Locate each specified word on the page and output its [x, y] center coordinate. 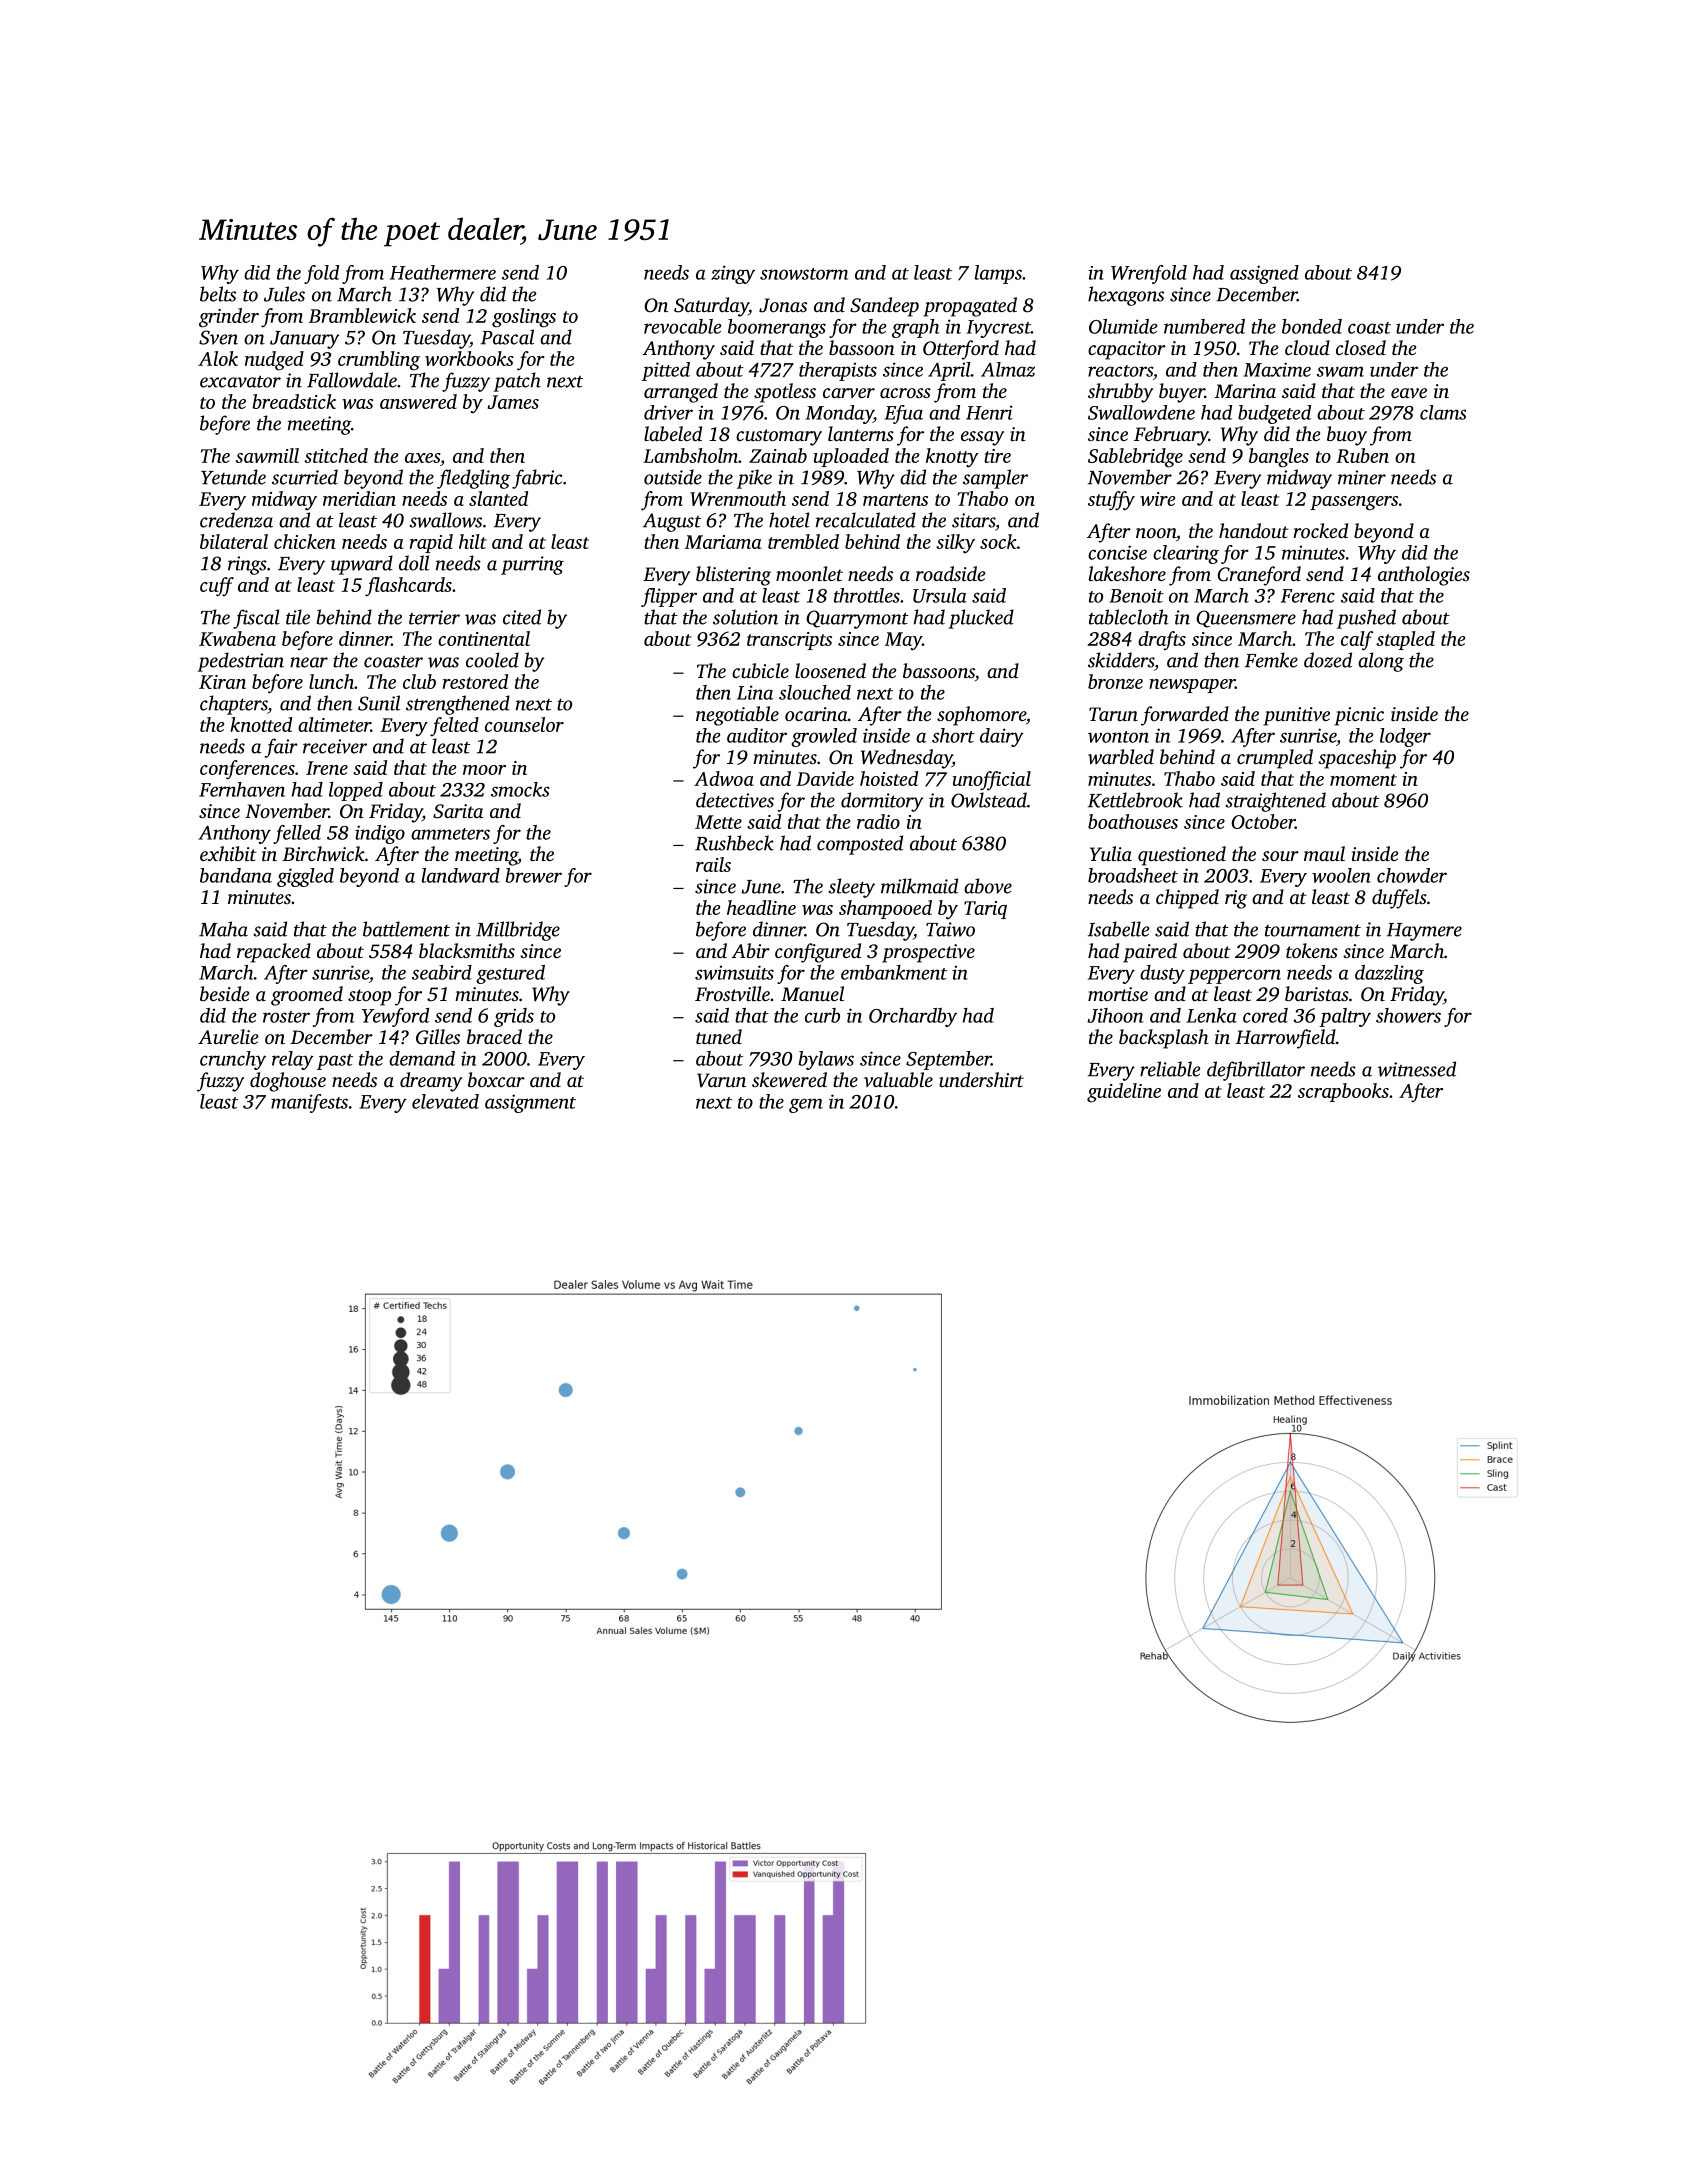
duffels [1399, 899]
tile [298, 617]
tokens [1312, 950]
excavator [240, 381]
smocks [520, 789]
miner [1362, 477]
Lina [755, 692]
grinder [229, 318]
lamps [998, 274]
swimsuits [734, 972]
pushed [1366, 619]
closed [1361, 347]
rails [713, 864]
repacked [274, 953]
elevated [445, 1101]
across [905, 393]
